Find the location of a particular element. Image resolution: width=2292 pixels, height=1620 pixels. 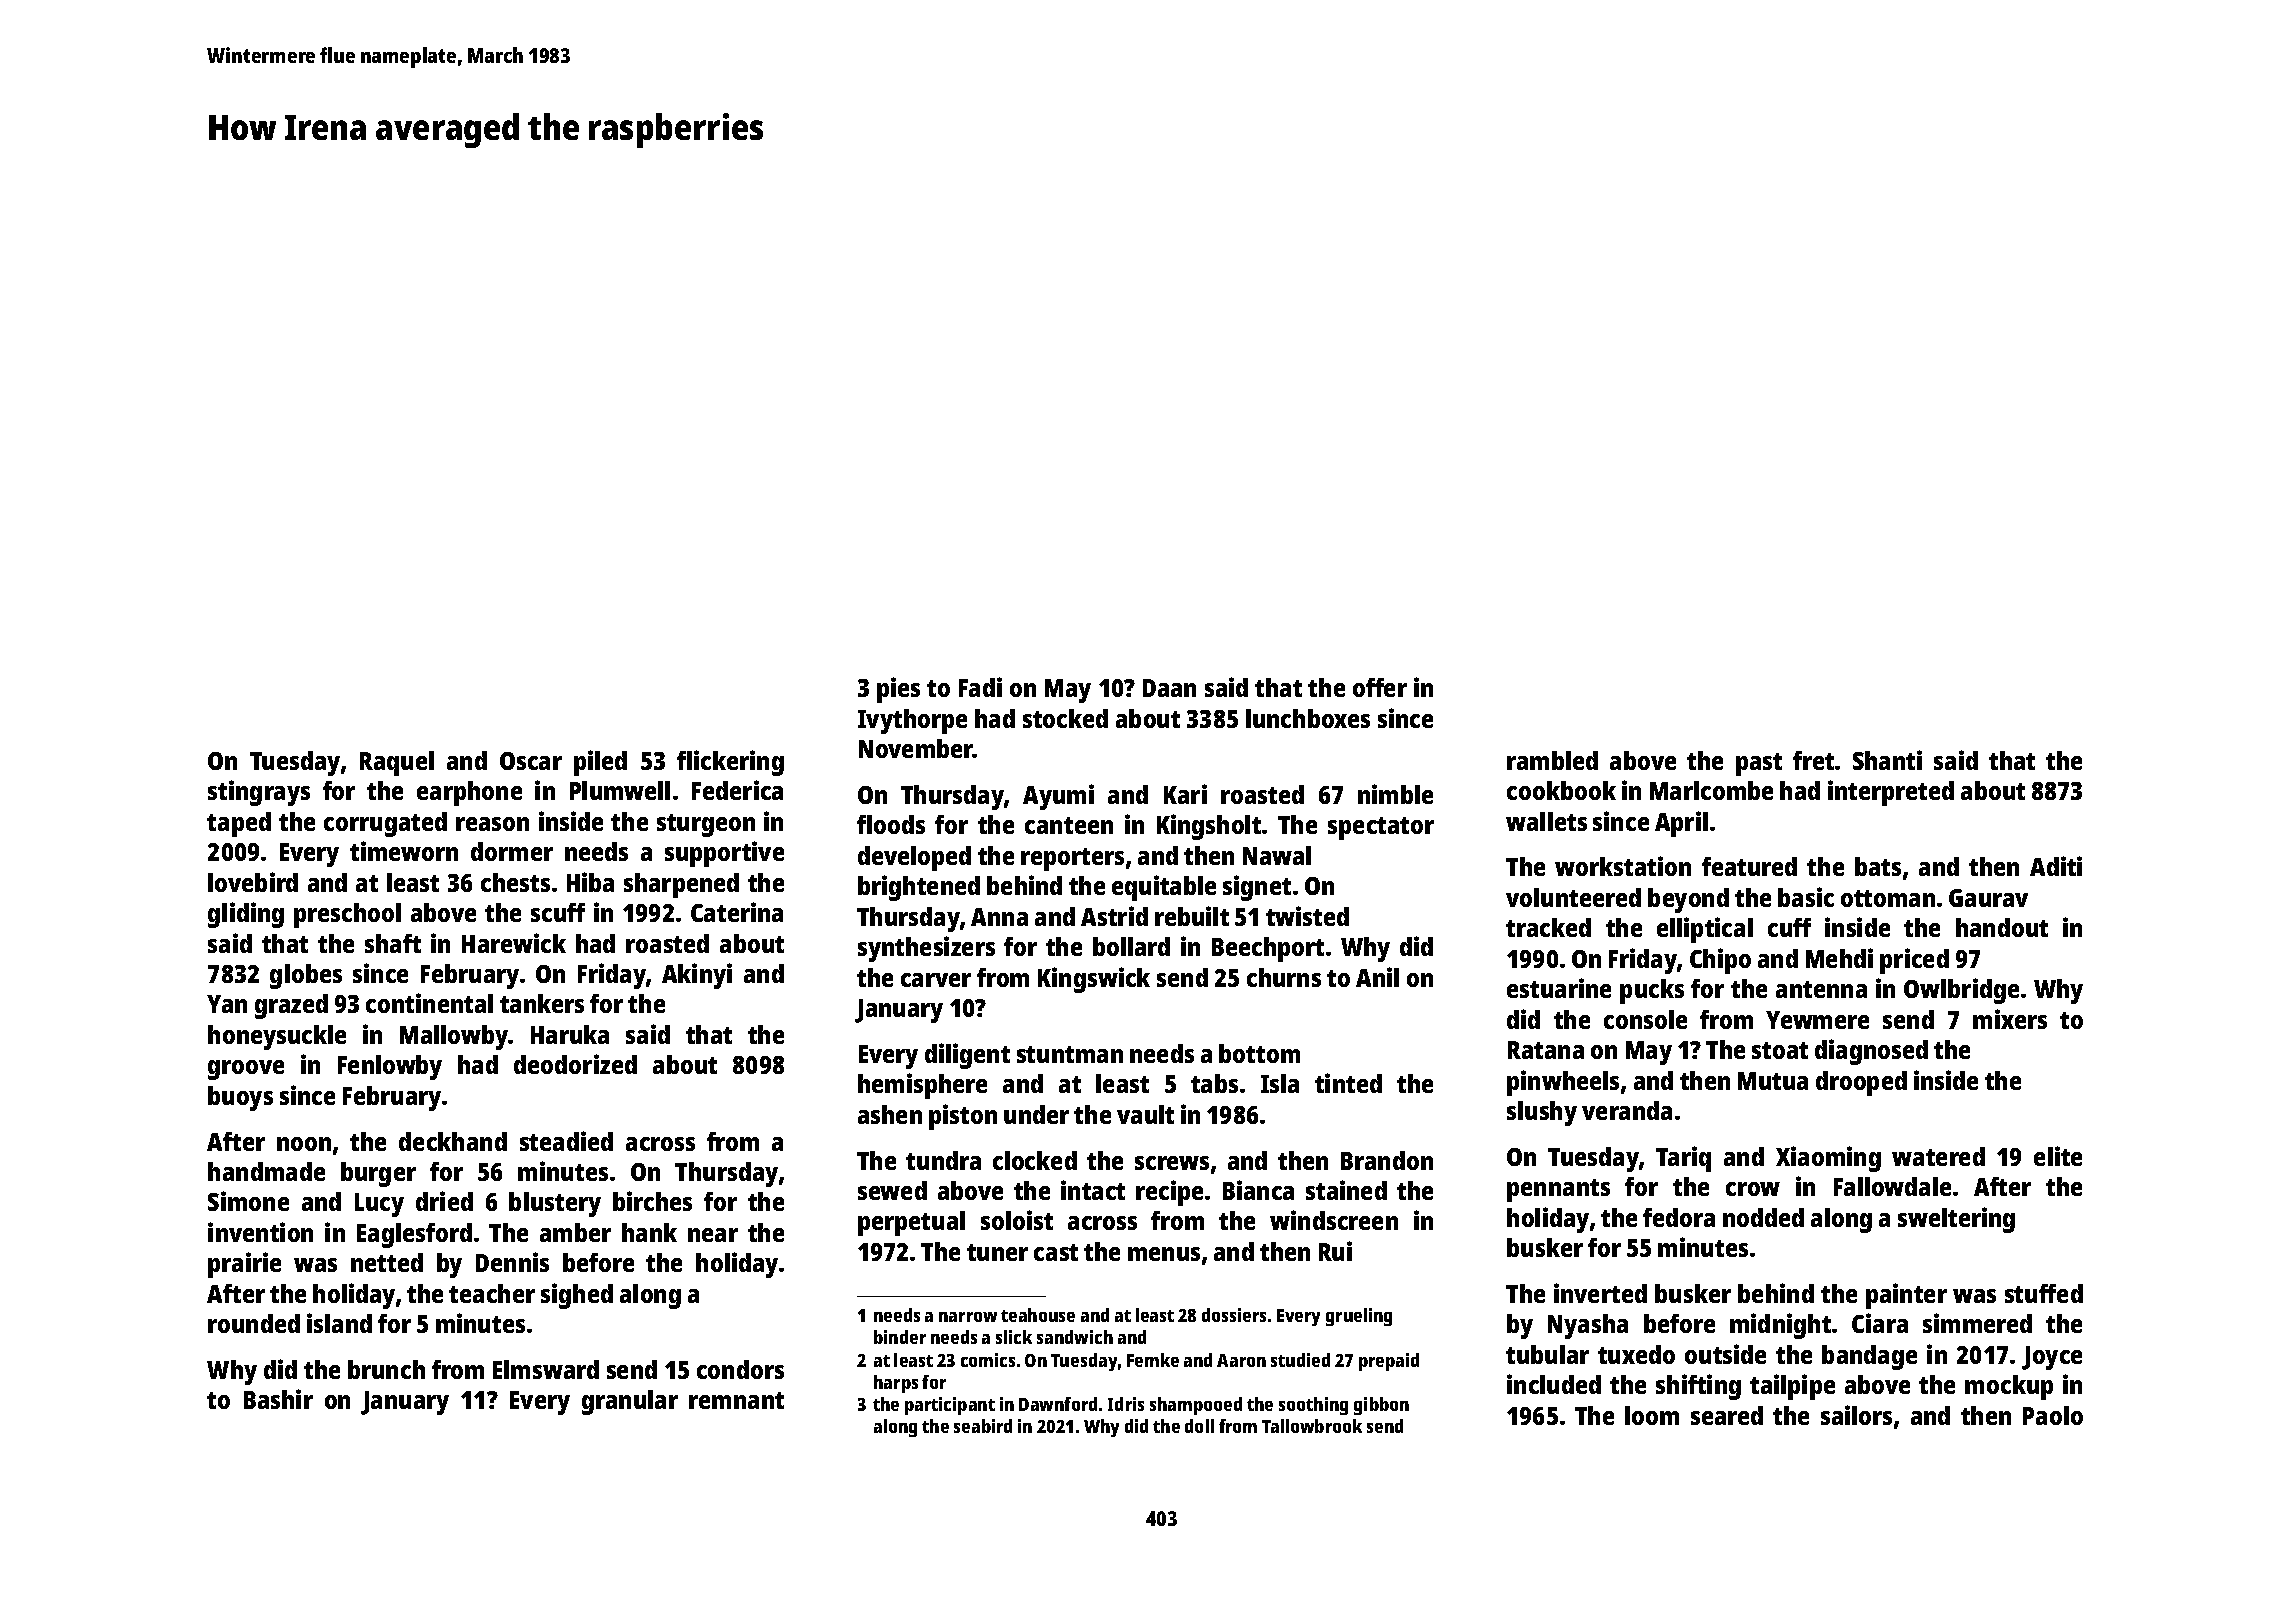

seabird is located at coordinates (983, 1426).
